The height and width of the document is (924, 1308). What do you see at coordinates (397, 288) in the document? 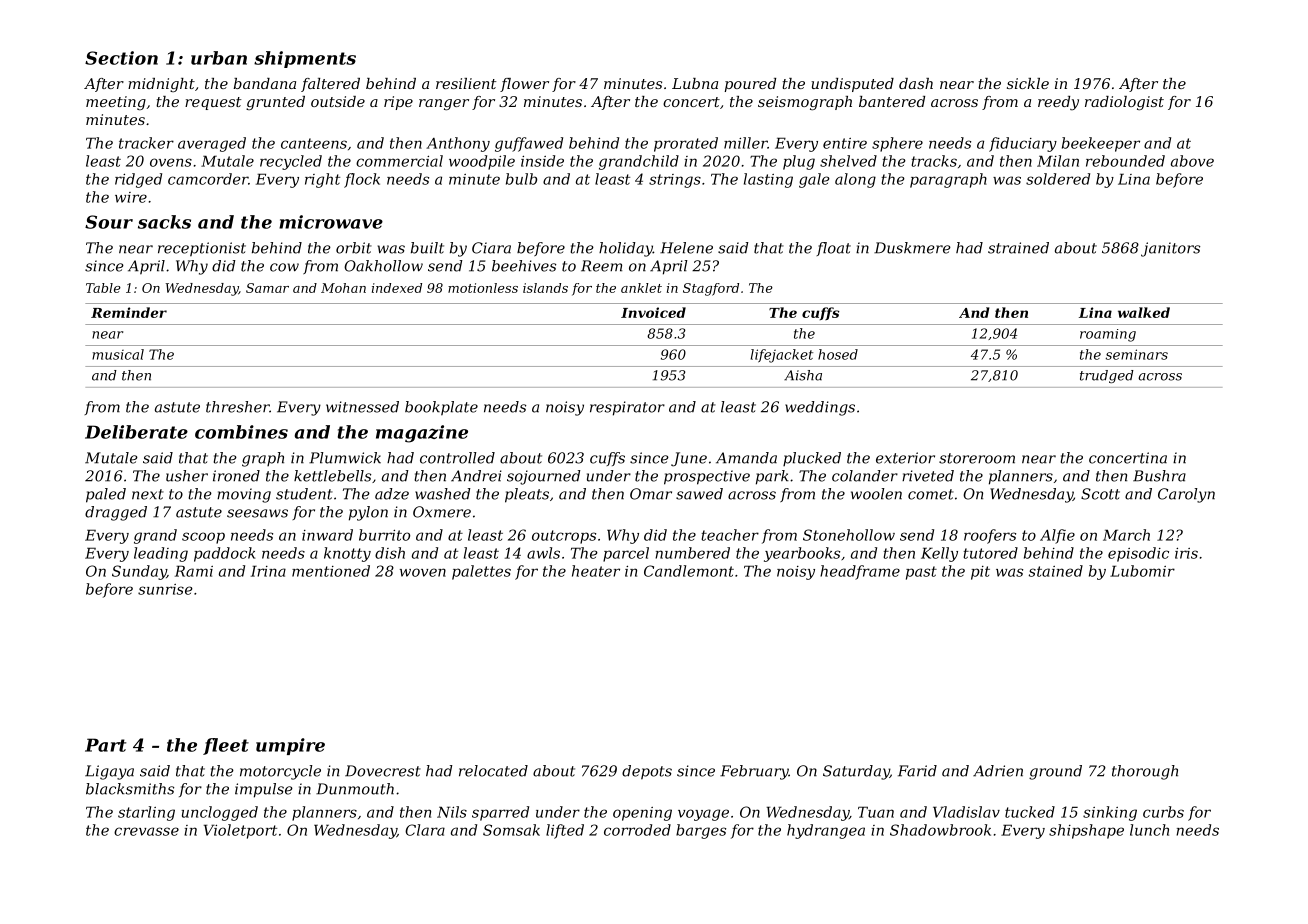
I see `indexed` at bounding box center [397, 288].
